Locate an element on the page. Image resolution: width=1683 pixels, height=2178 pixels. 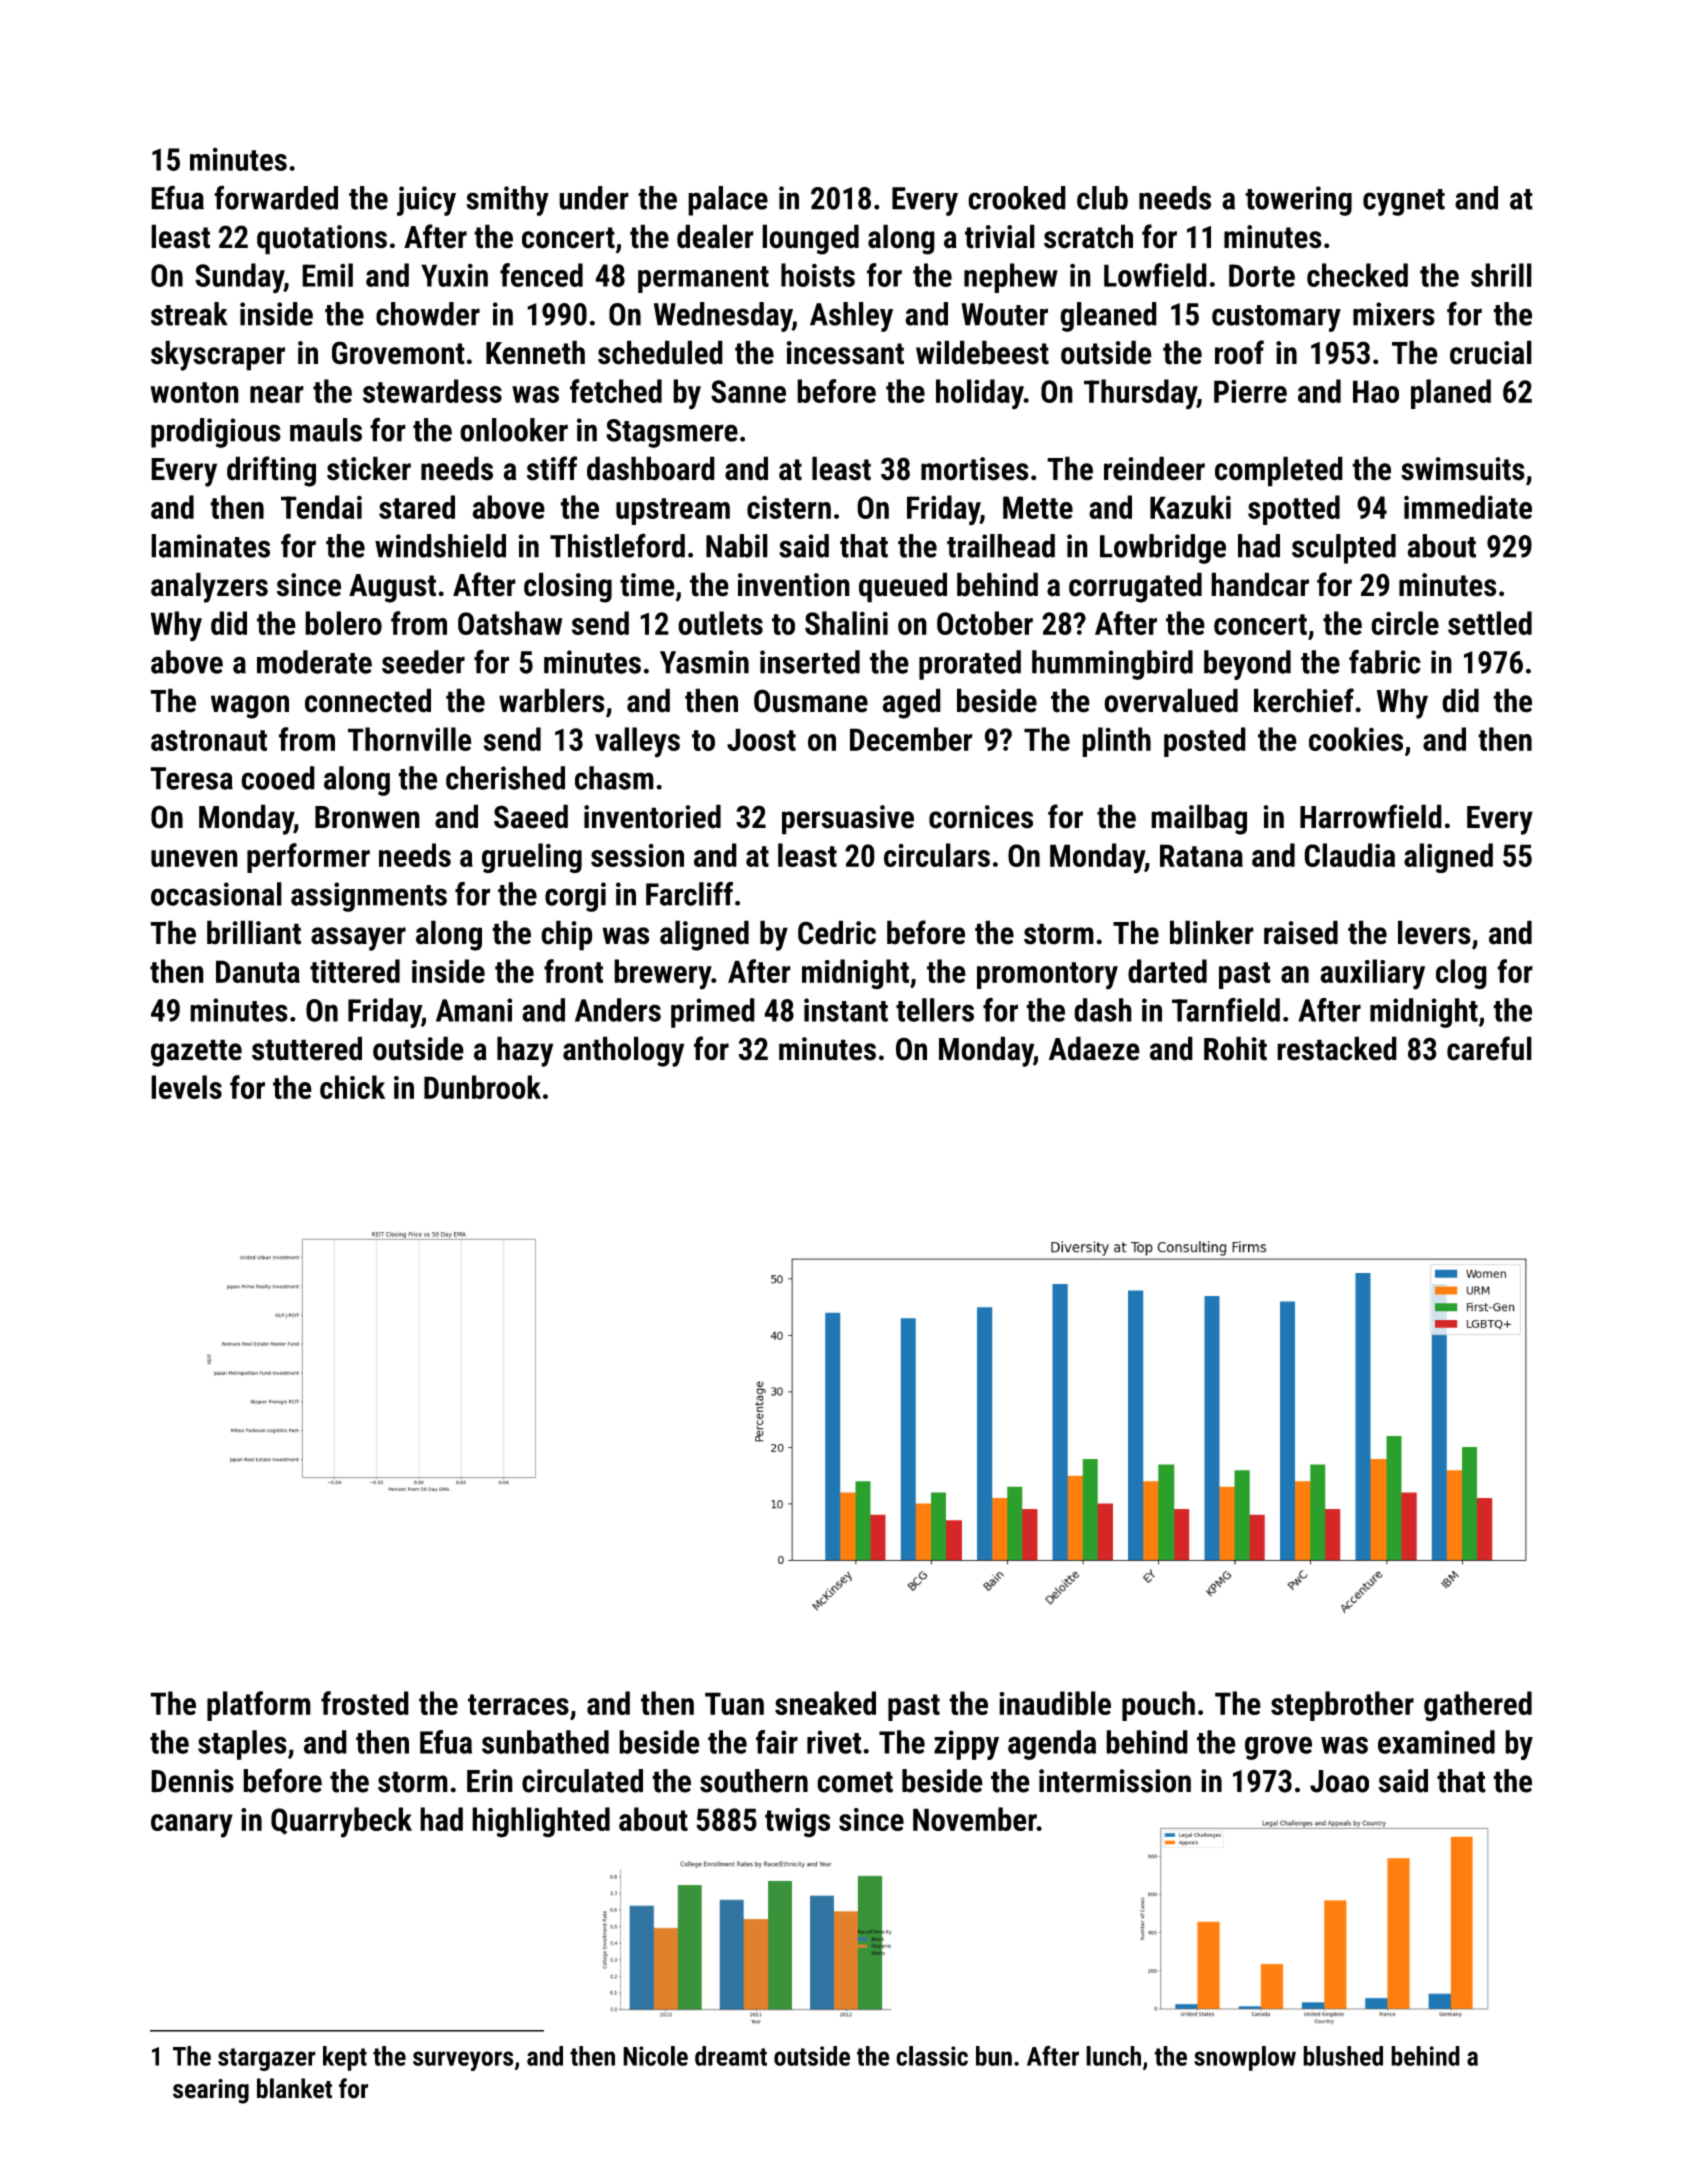
searing is located at coordinates (211, 2091).
